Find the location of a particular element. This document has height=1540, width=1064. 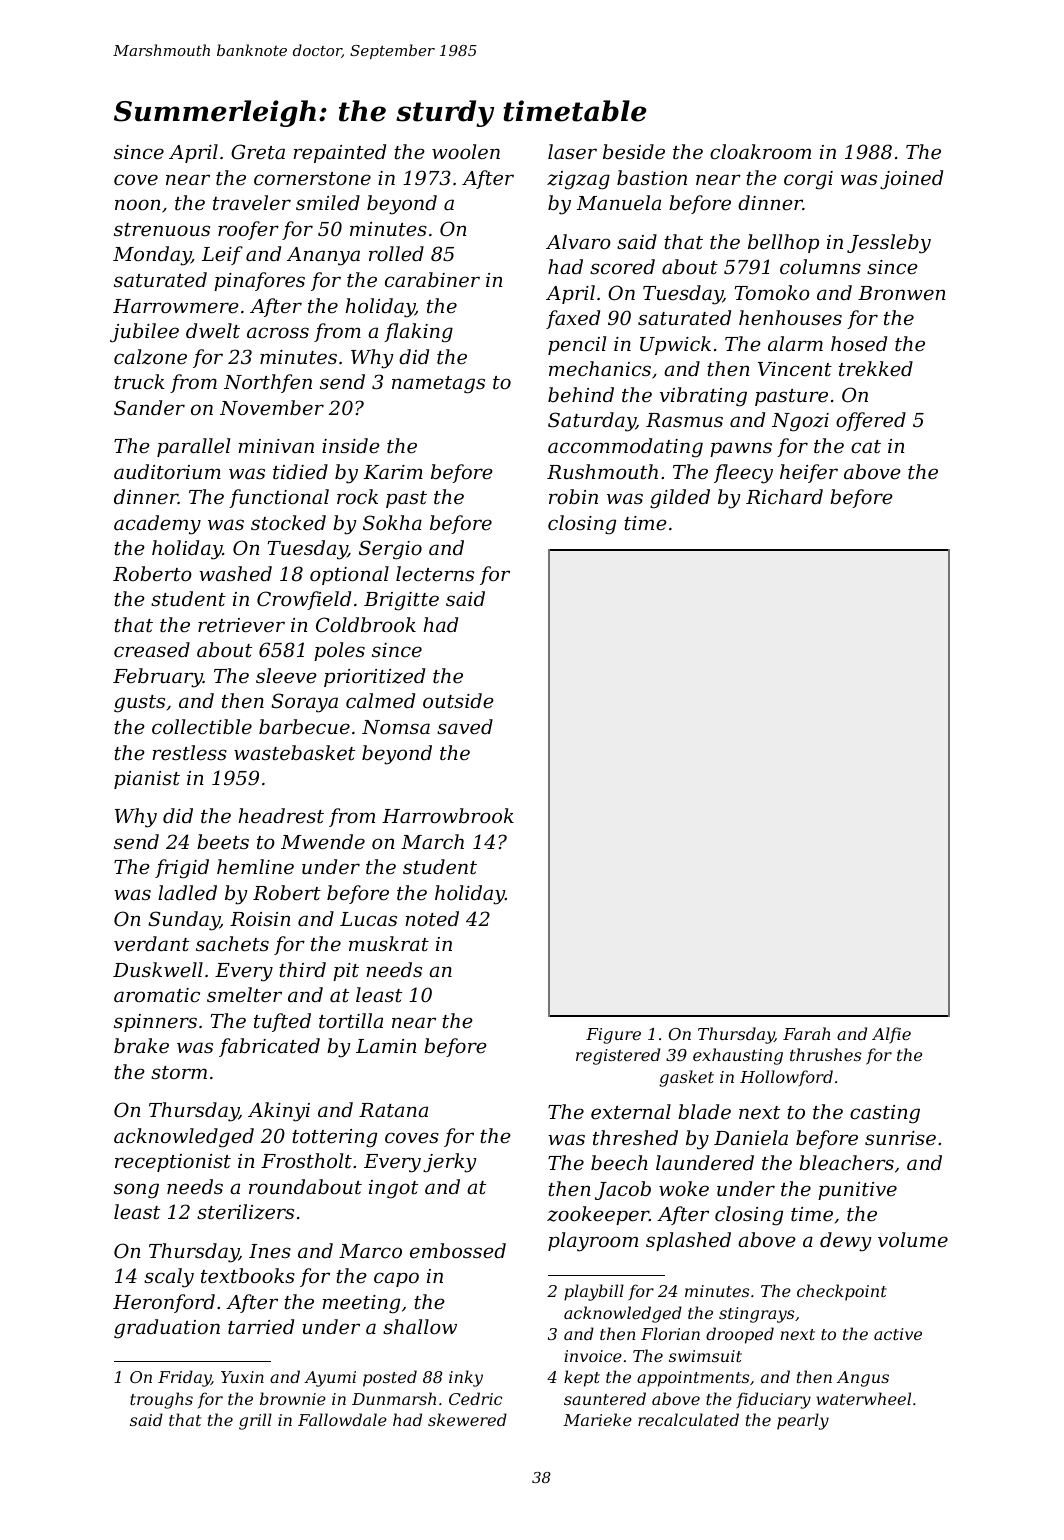

cloakroom is located at coordinates (760, 151).
